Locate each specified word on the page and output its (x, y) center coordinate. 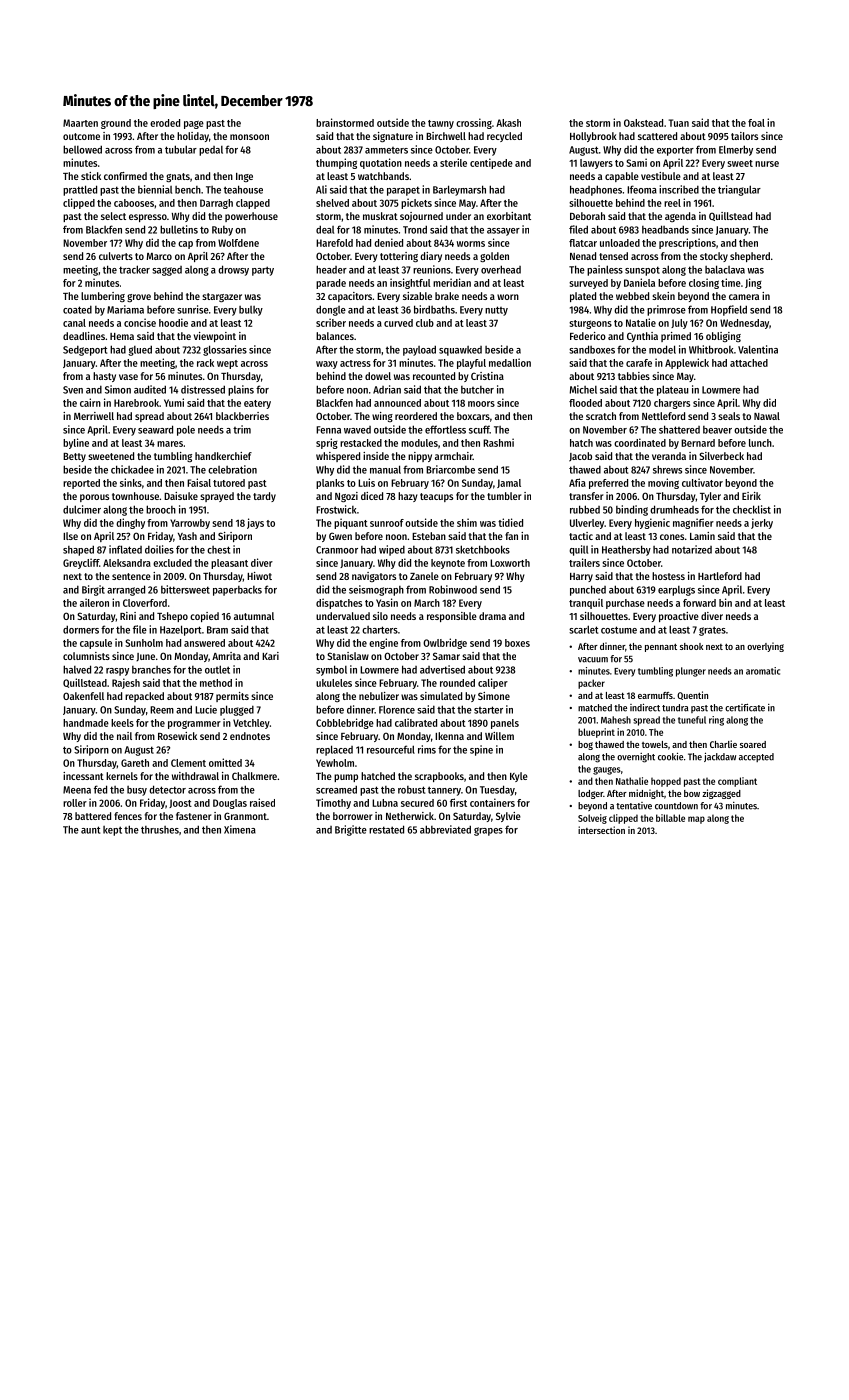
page (194, 125)
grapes (488, 831)
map (696, 820)
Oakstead (643, 123)
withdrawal (195, 776)
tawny (441, 124)
